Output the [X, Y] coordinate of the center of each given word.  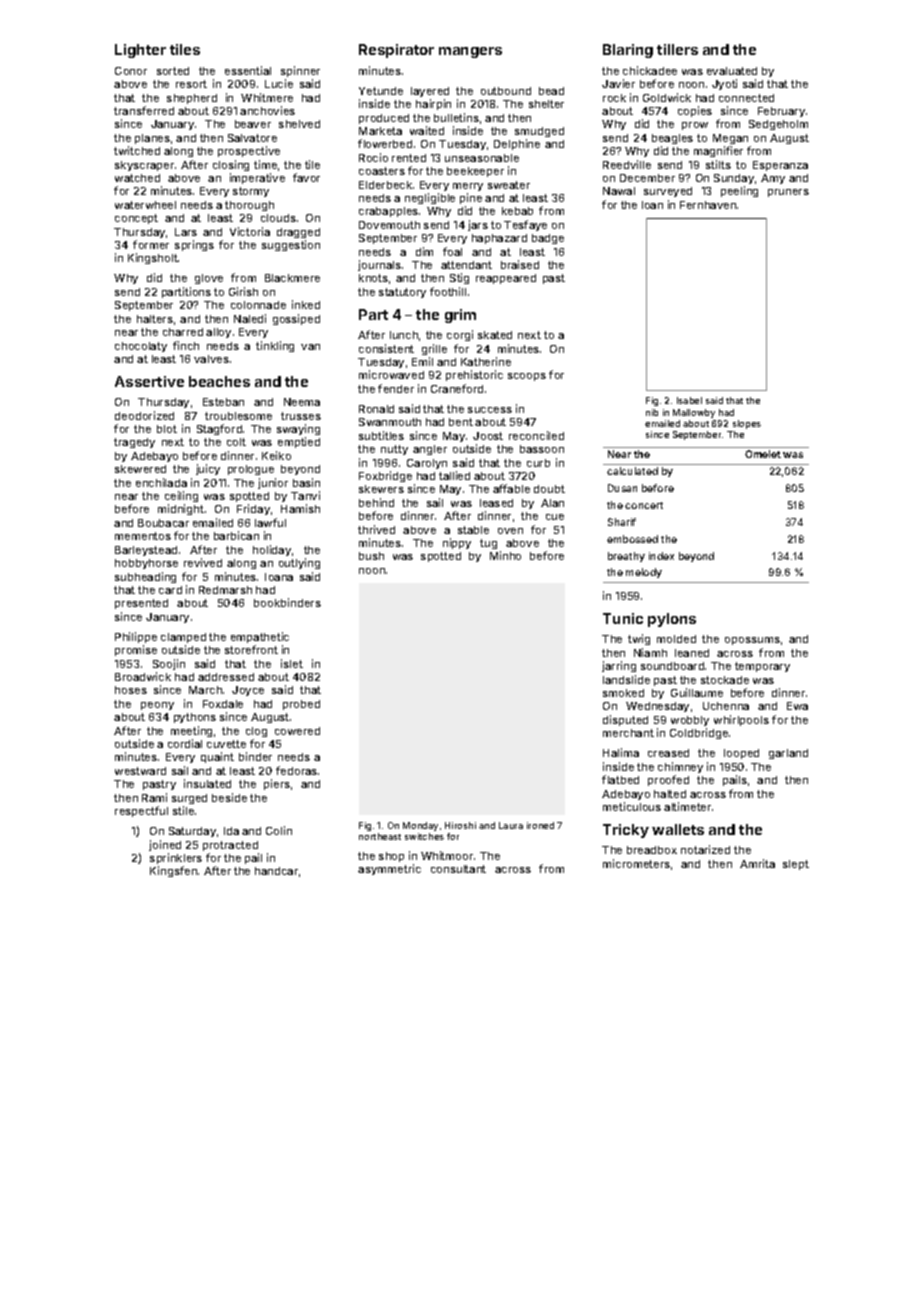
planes [152, 139]
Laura [511, 825]
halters [155, 319]
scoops [527, 377]
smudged [539, 132]
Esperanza [780, 166]
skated [495, 335]
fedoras [296, 770]
